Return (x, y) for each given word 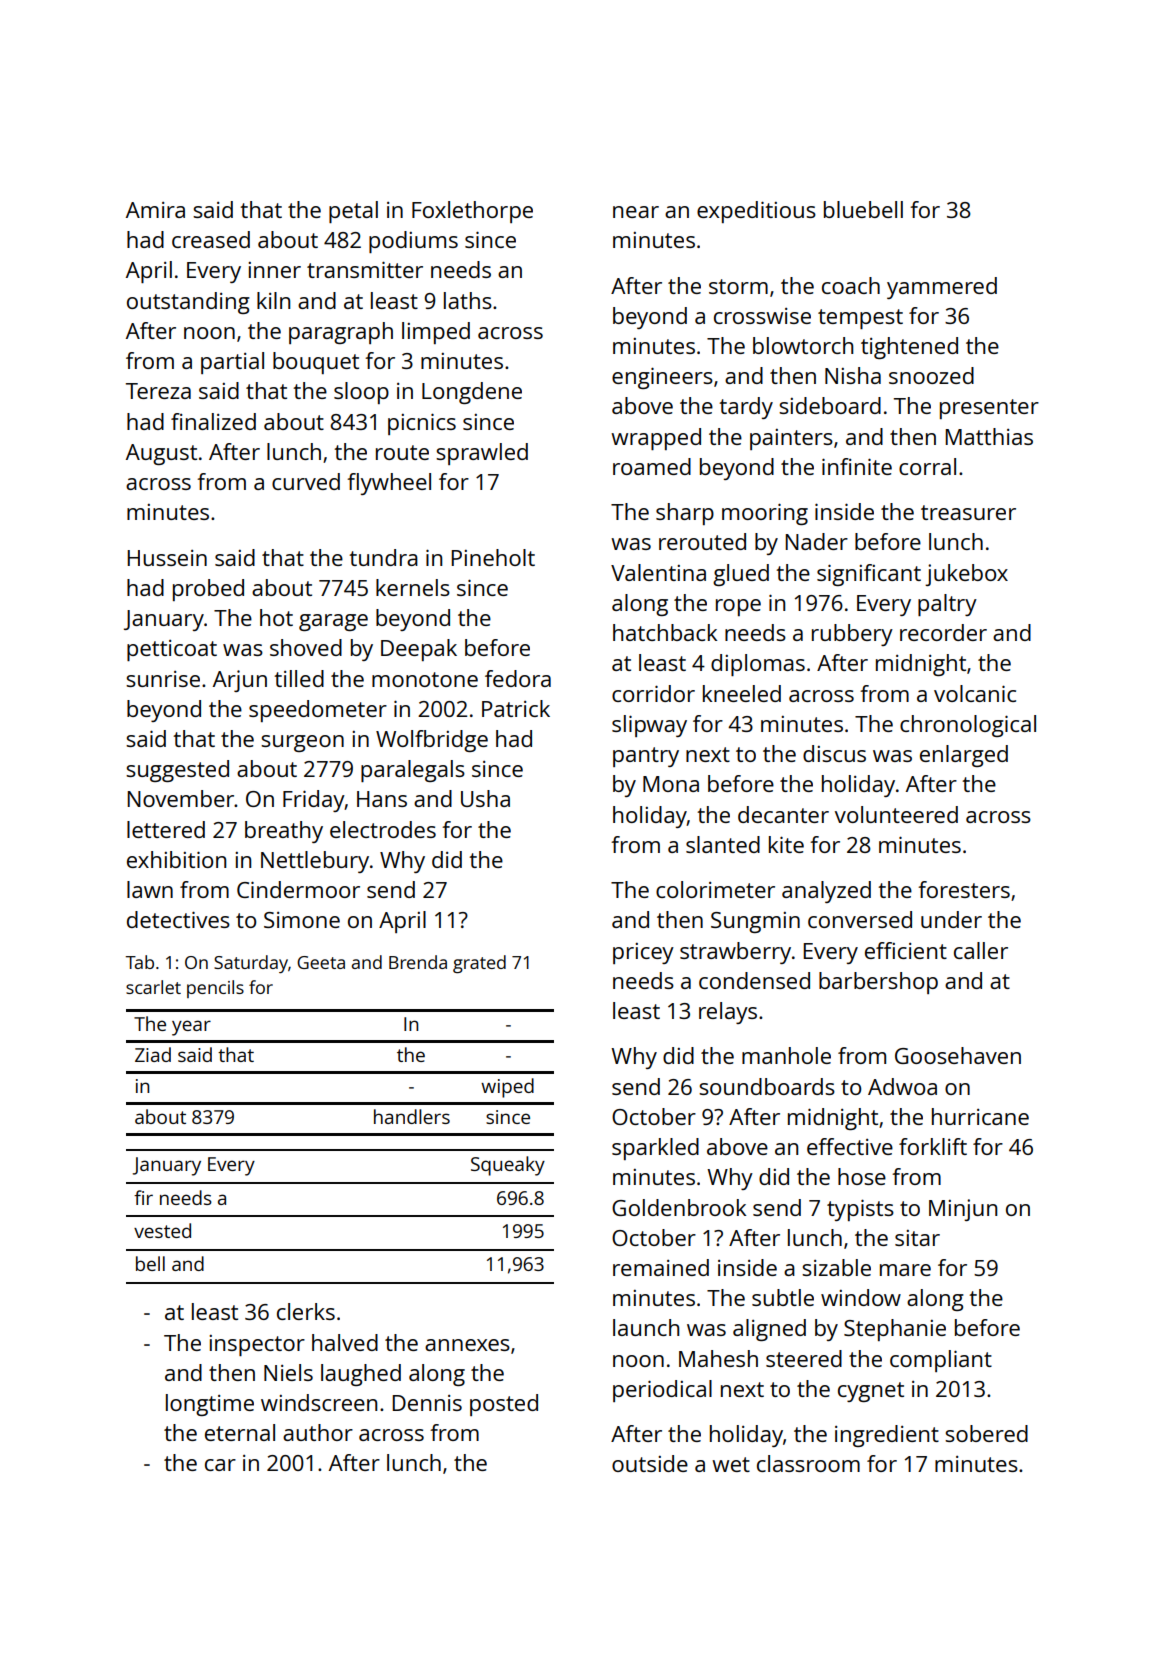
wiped (507, 1088)
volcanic (975, 693)
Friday (314, 801)
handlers (412, 1116)
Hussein (167, 558)
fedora (518, 678)
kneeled (742, 693)
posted (504, 1405)
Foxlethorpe (472, 212)
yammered (942, 288)
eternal (240, 1432)
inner (274, 270)
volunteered (896, 814)
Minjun (963, 1210)
